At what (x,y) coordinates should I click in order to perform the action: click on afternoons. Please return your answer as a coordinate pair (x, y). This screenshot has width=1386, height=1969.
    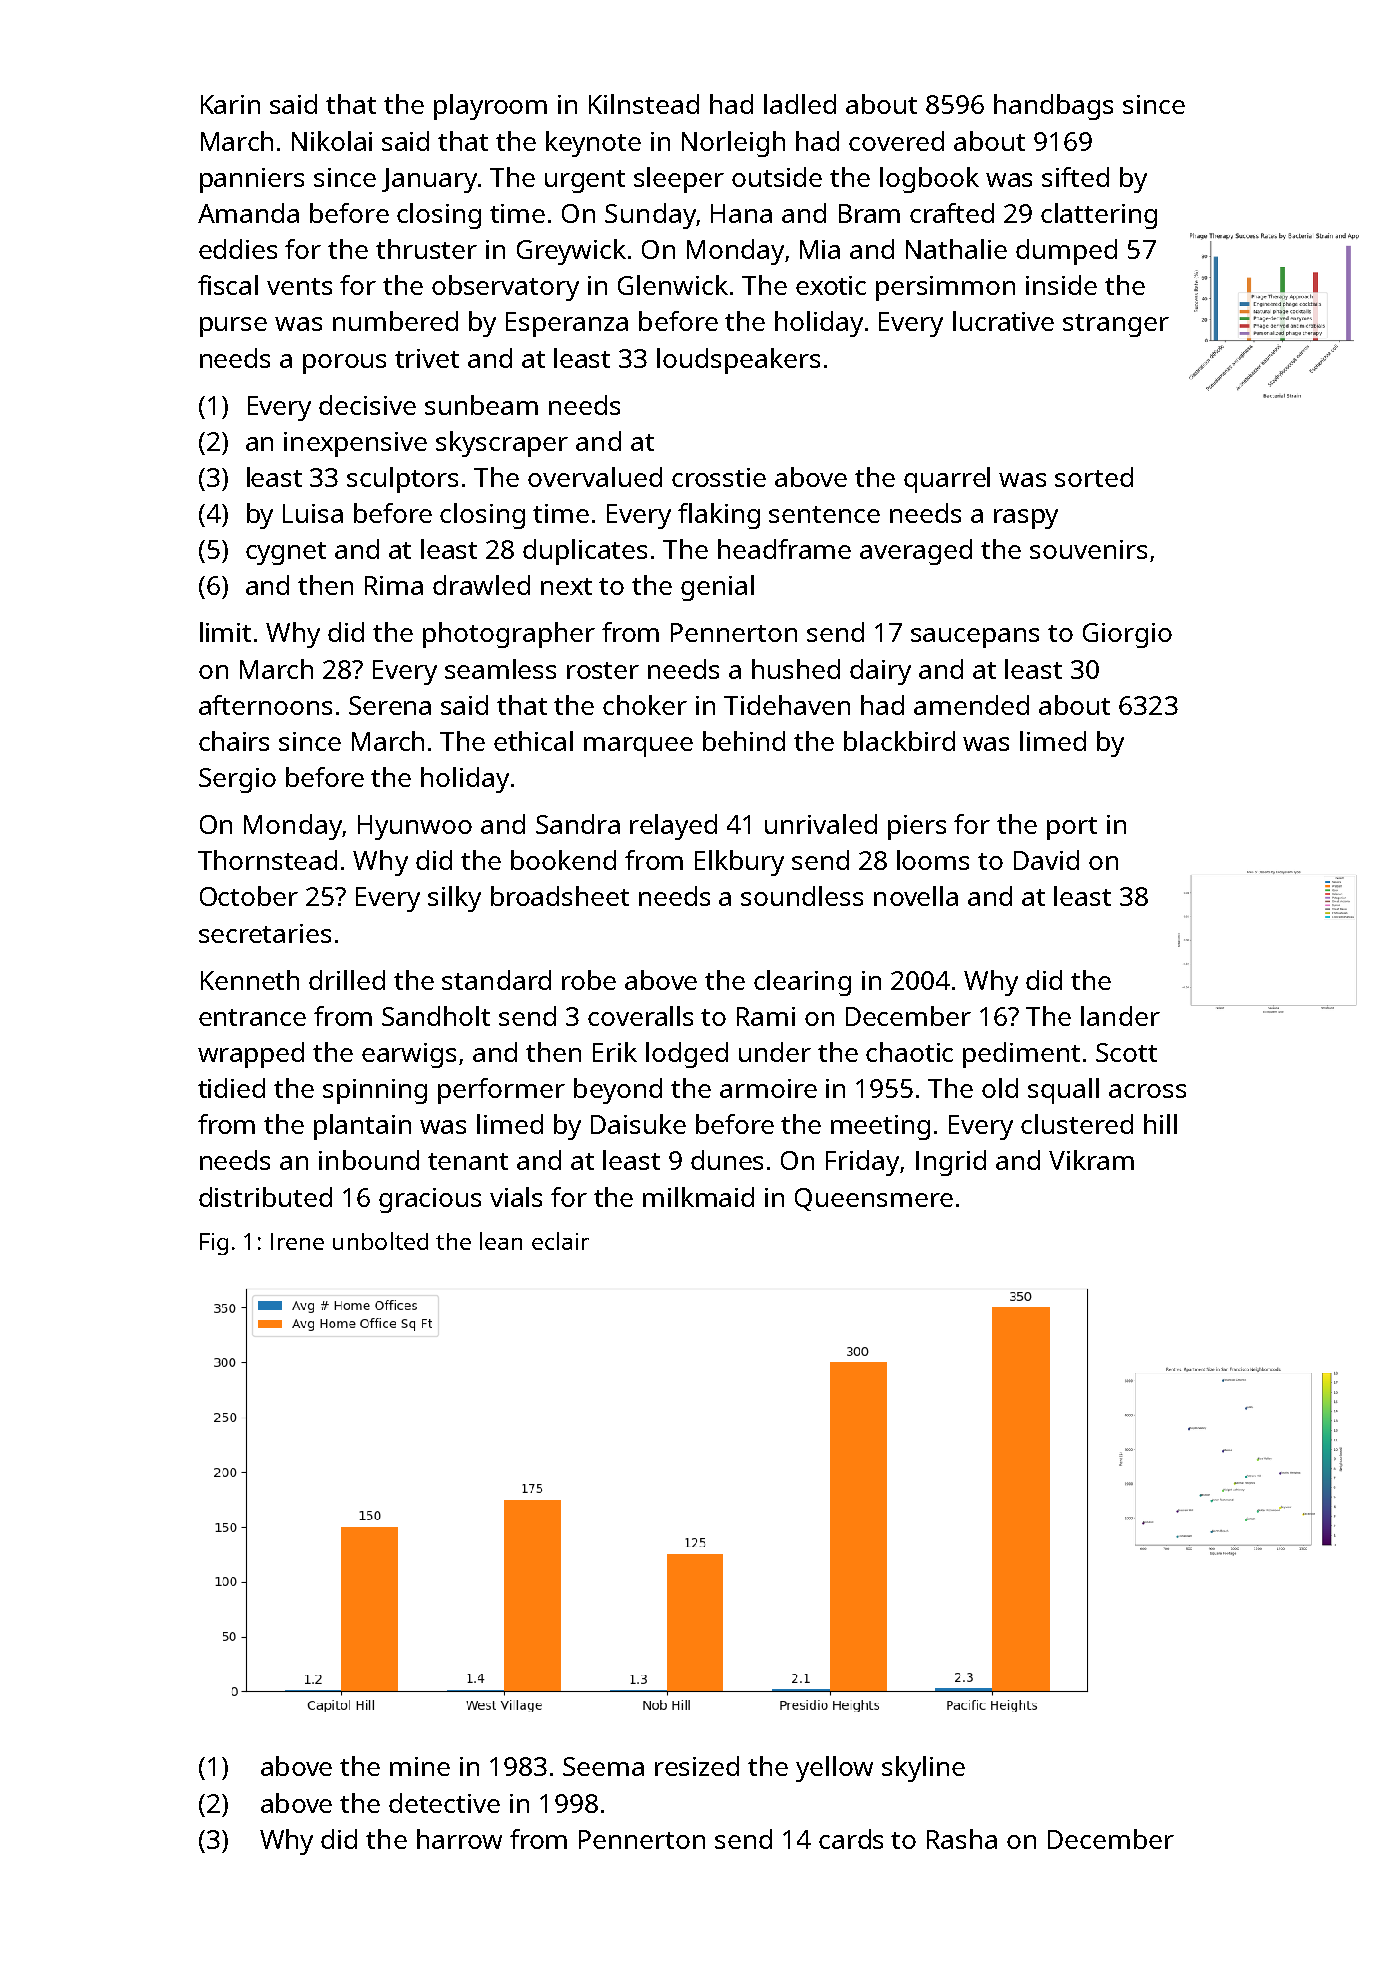
    Looking at the image, I should click on (265, 705).
